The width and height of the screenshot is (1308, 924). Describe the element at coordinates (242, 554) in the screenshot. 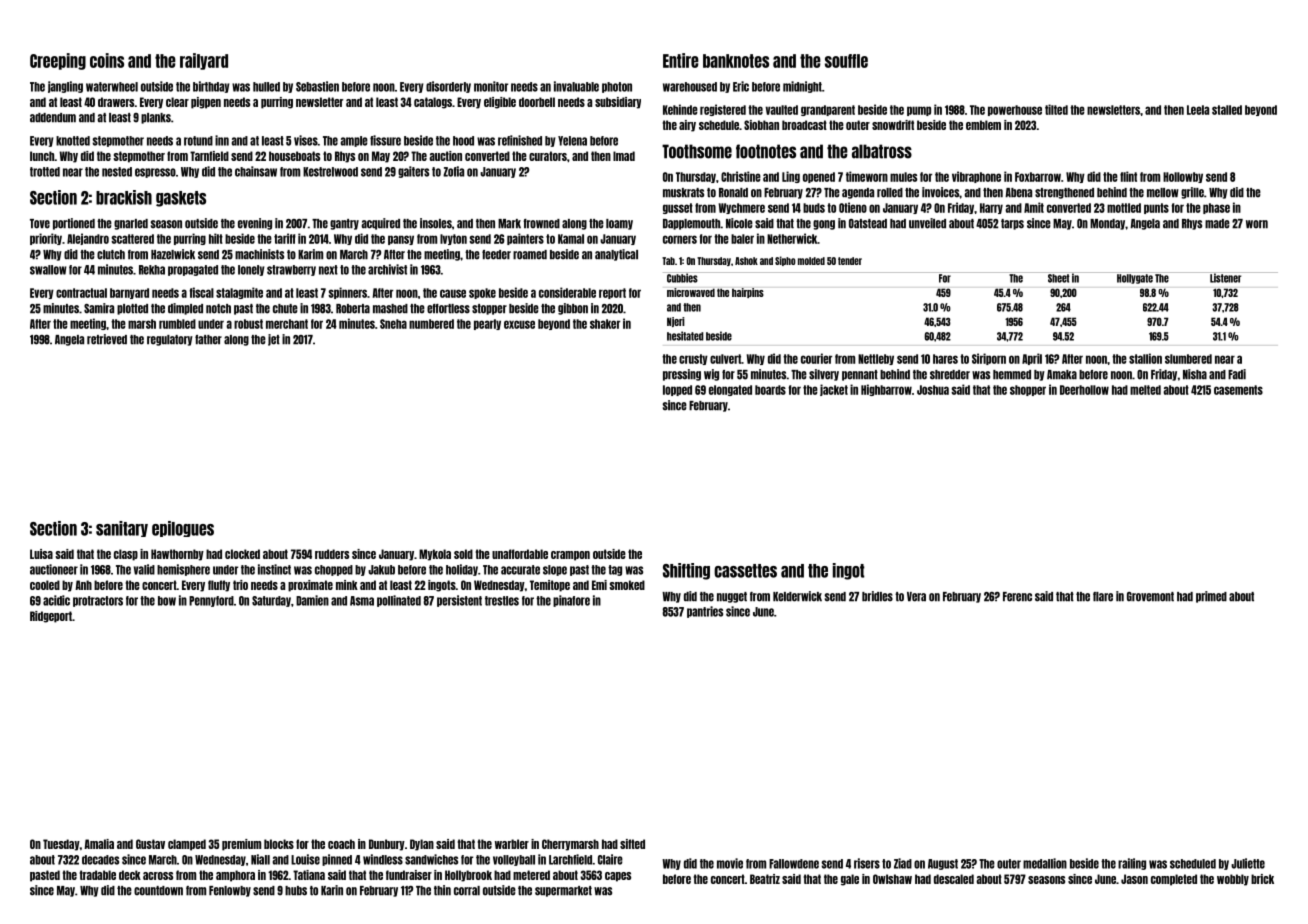

I see `clocked` at that location.
